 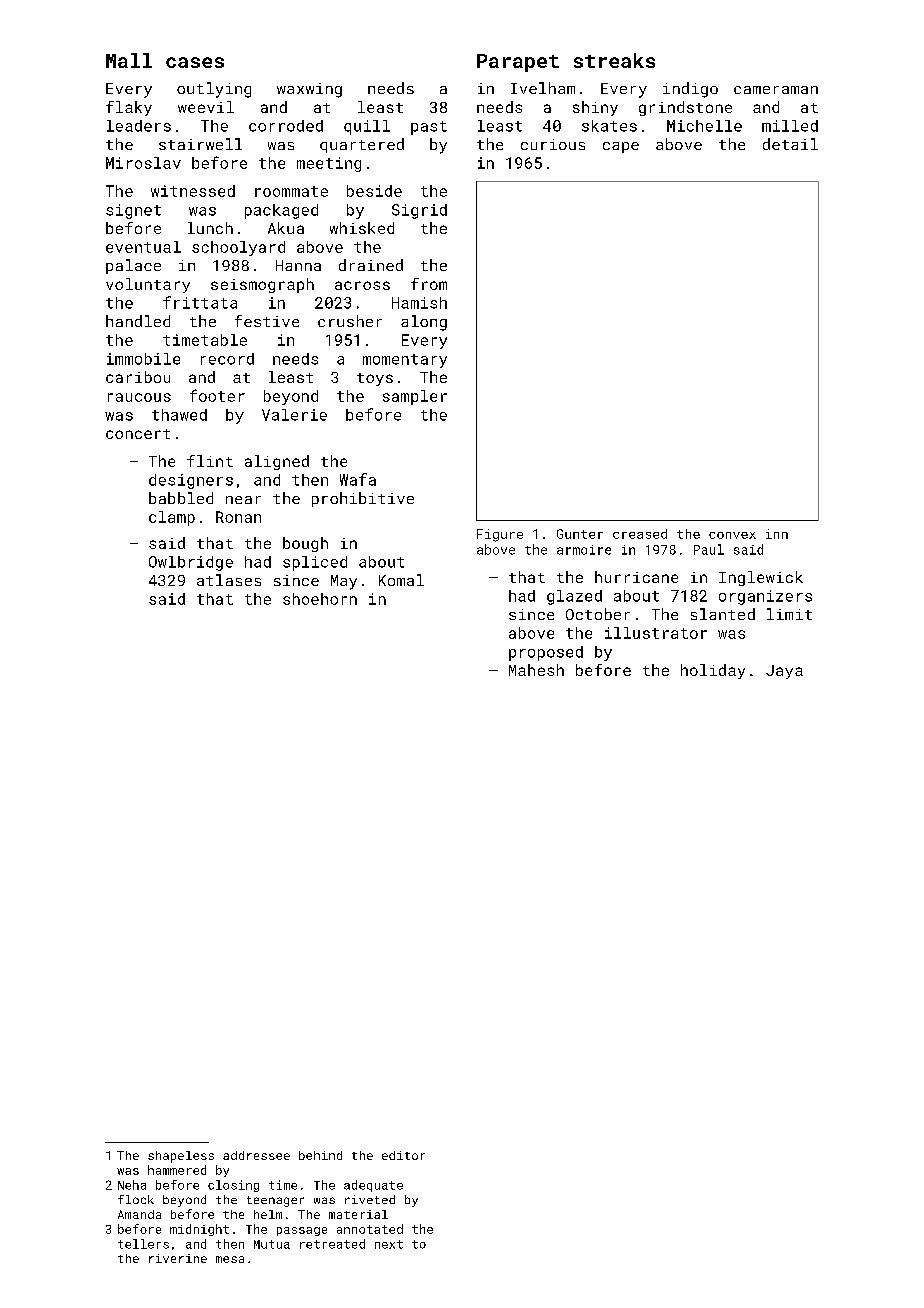 What do you see at coordinates (403, 1155) in the screenshot?
I see `editor` at bounding box center [403, 1155].
